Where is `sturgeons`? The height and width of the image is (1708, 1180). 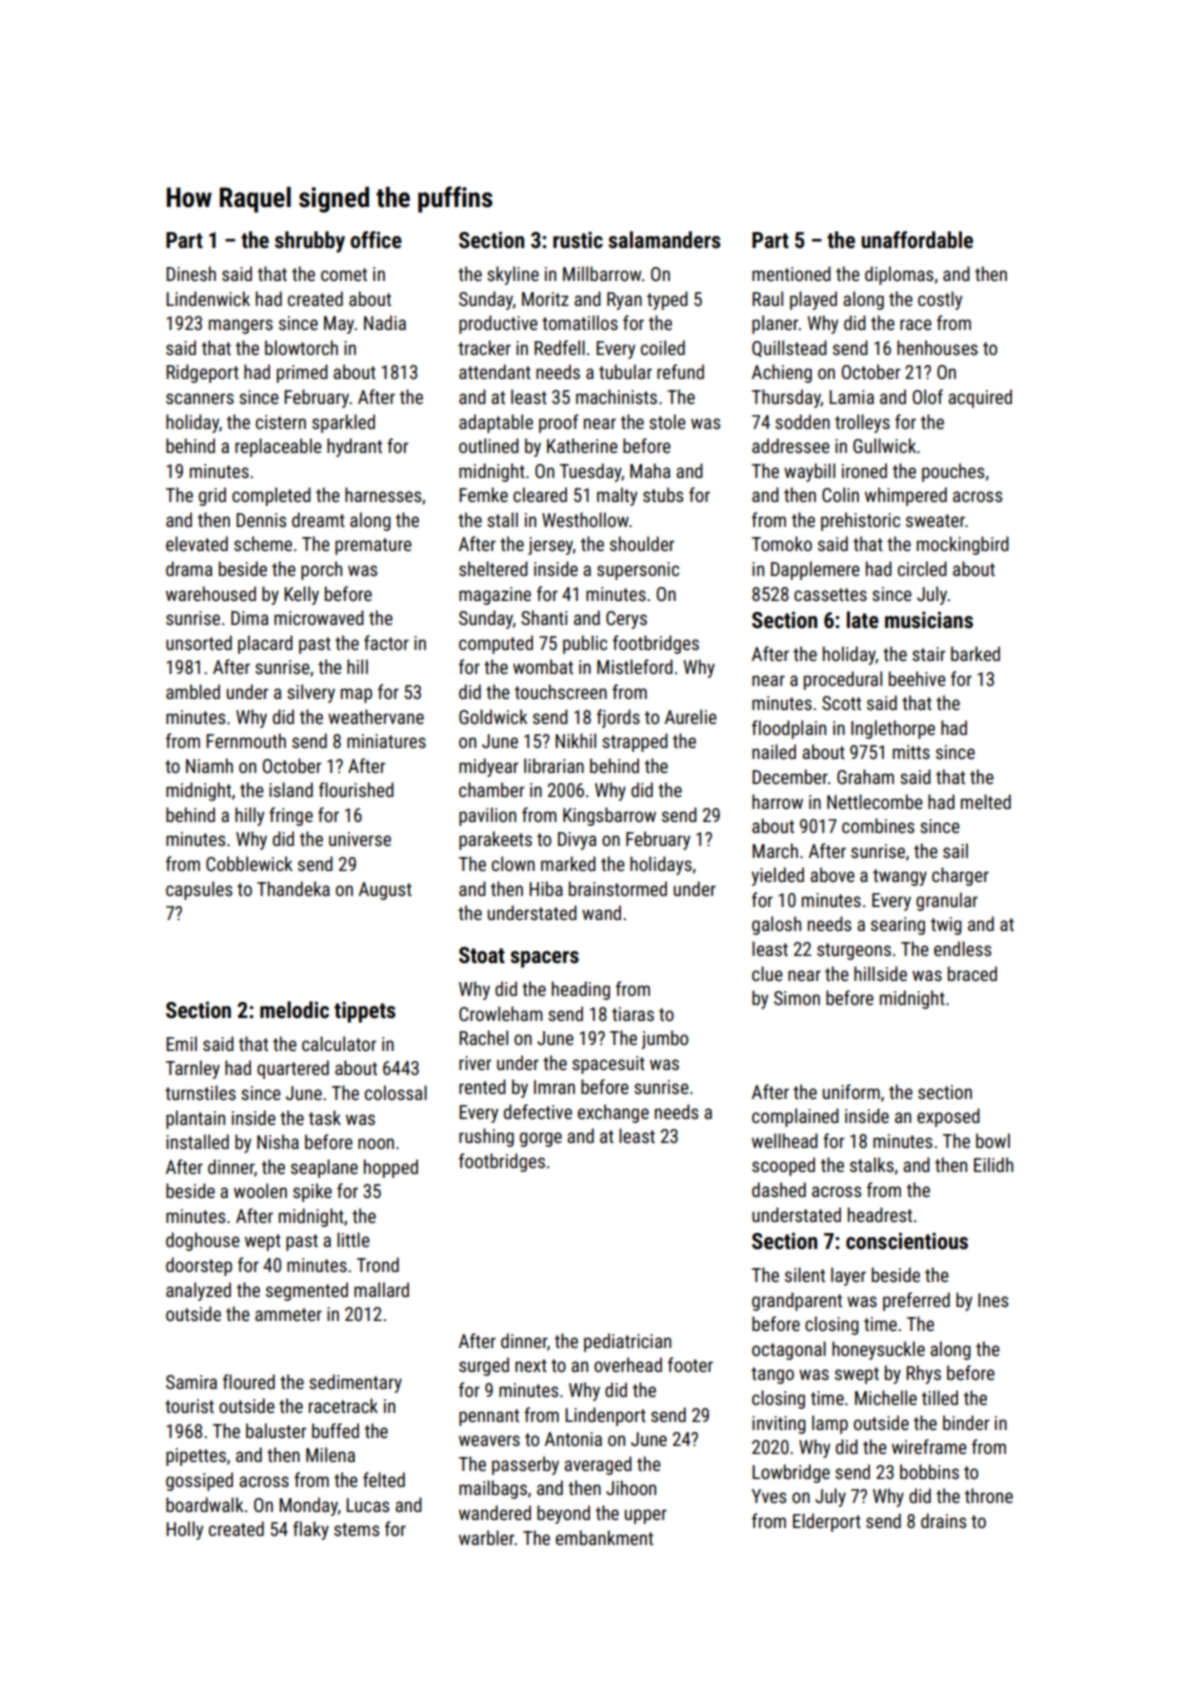 sturgeons is located at coordinates (854, 951).
